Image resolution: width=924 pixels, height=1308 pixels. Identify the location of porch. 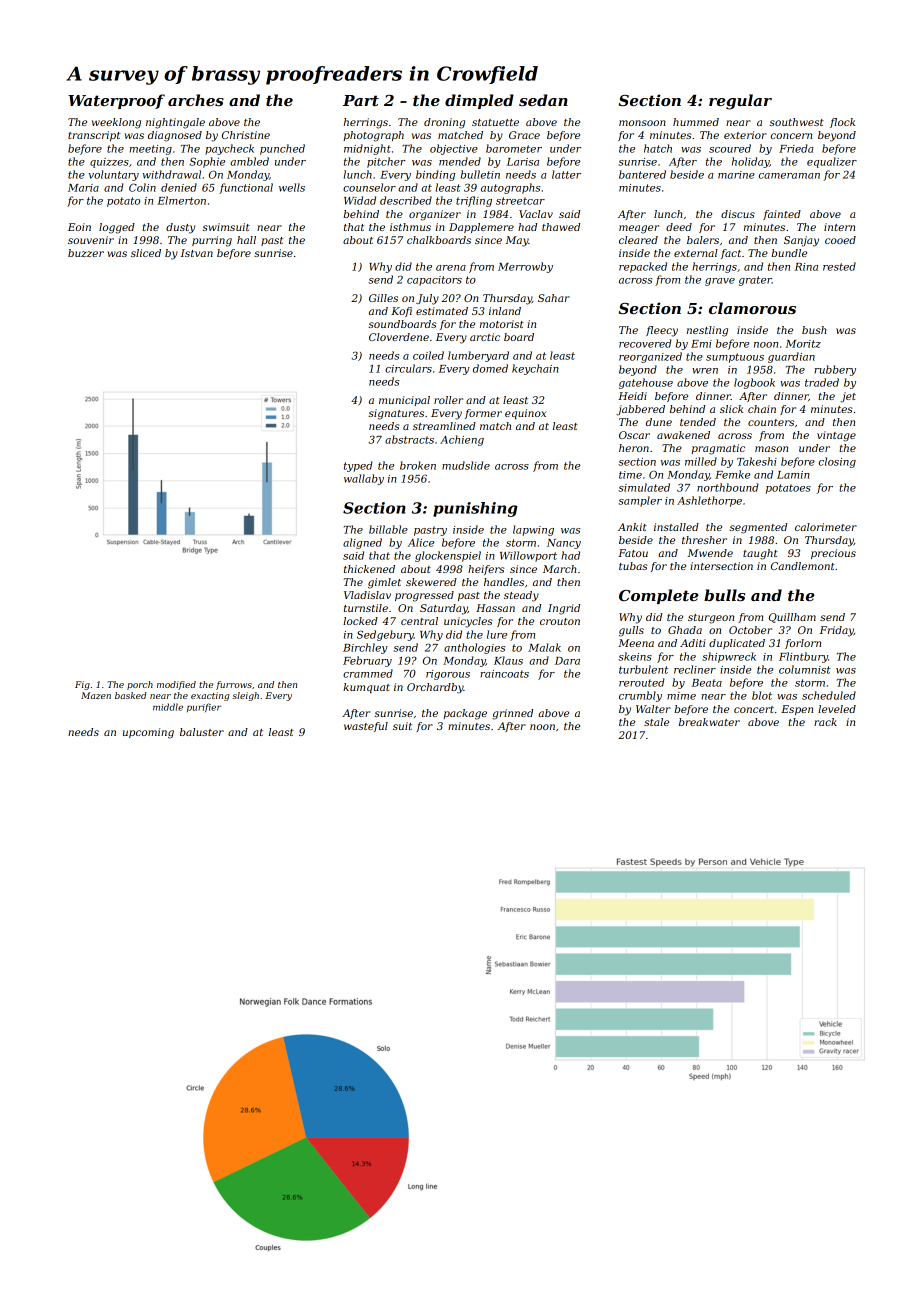
(140, 685).
